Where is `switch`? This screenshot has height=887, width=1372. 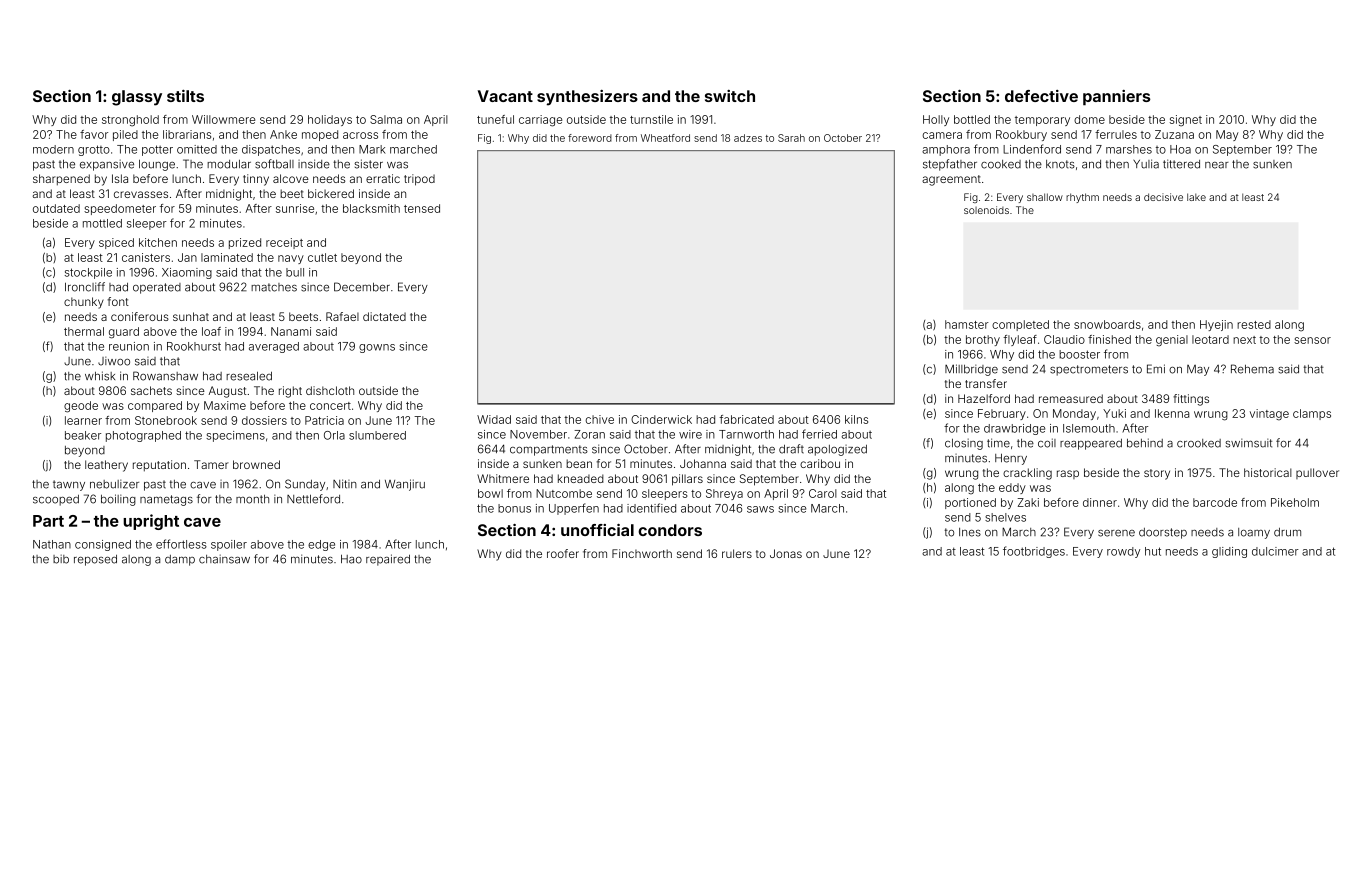
switch is located at coordinates (730, 96).
